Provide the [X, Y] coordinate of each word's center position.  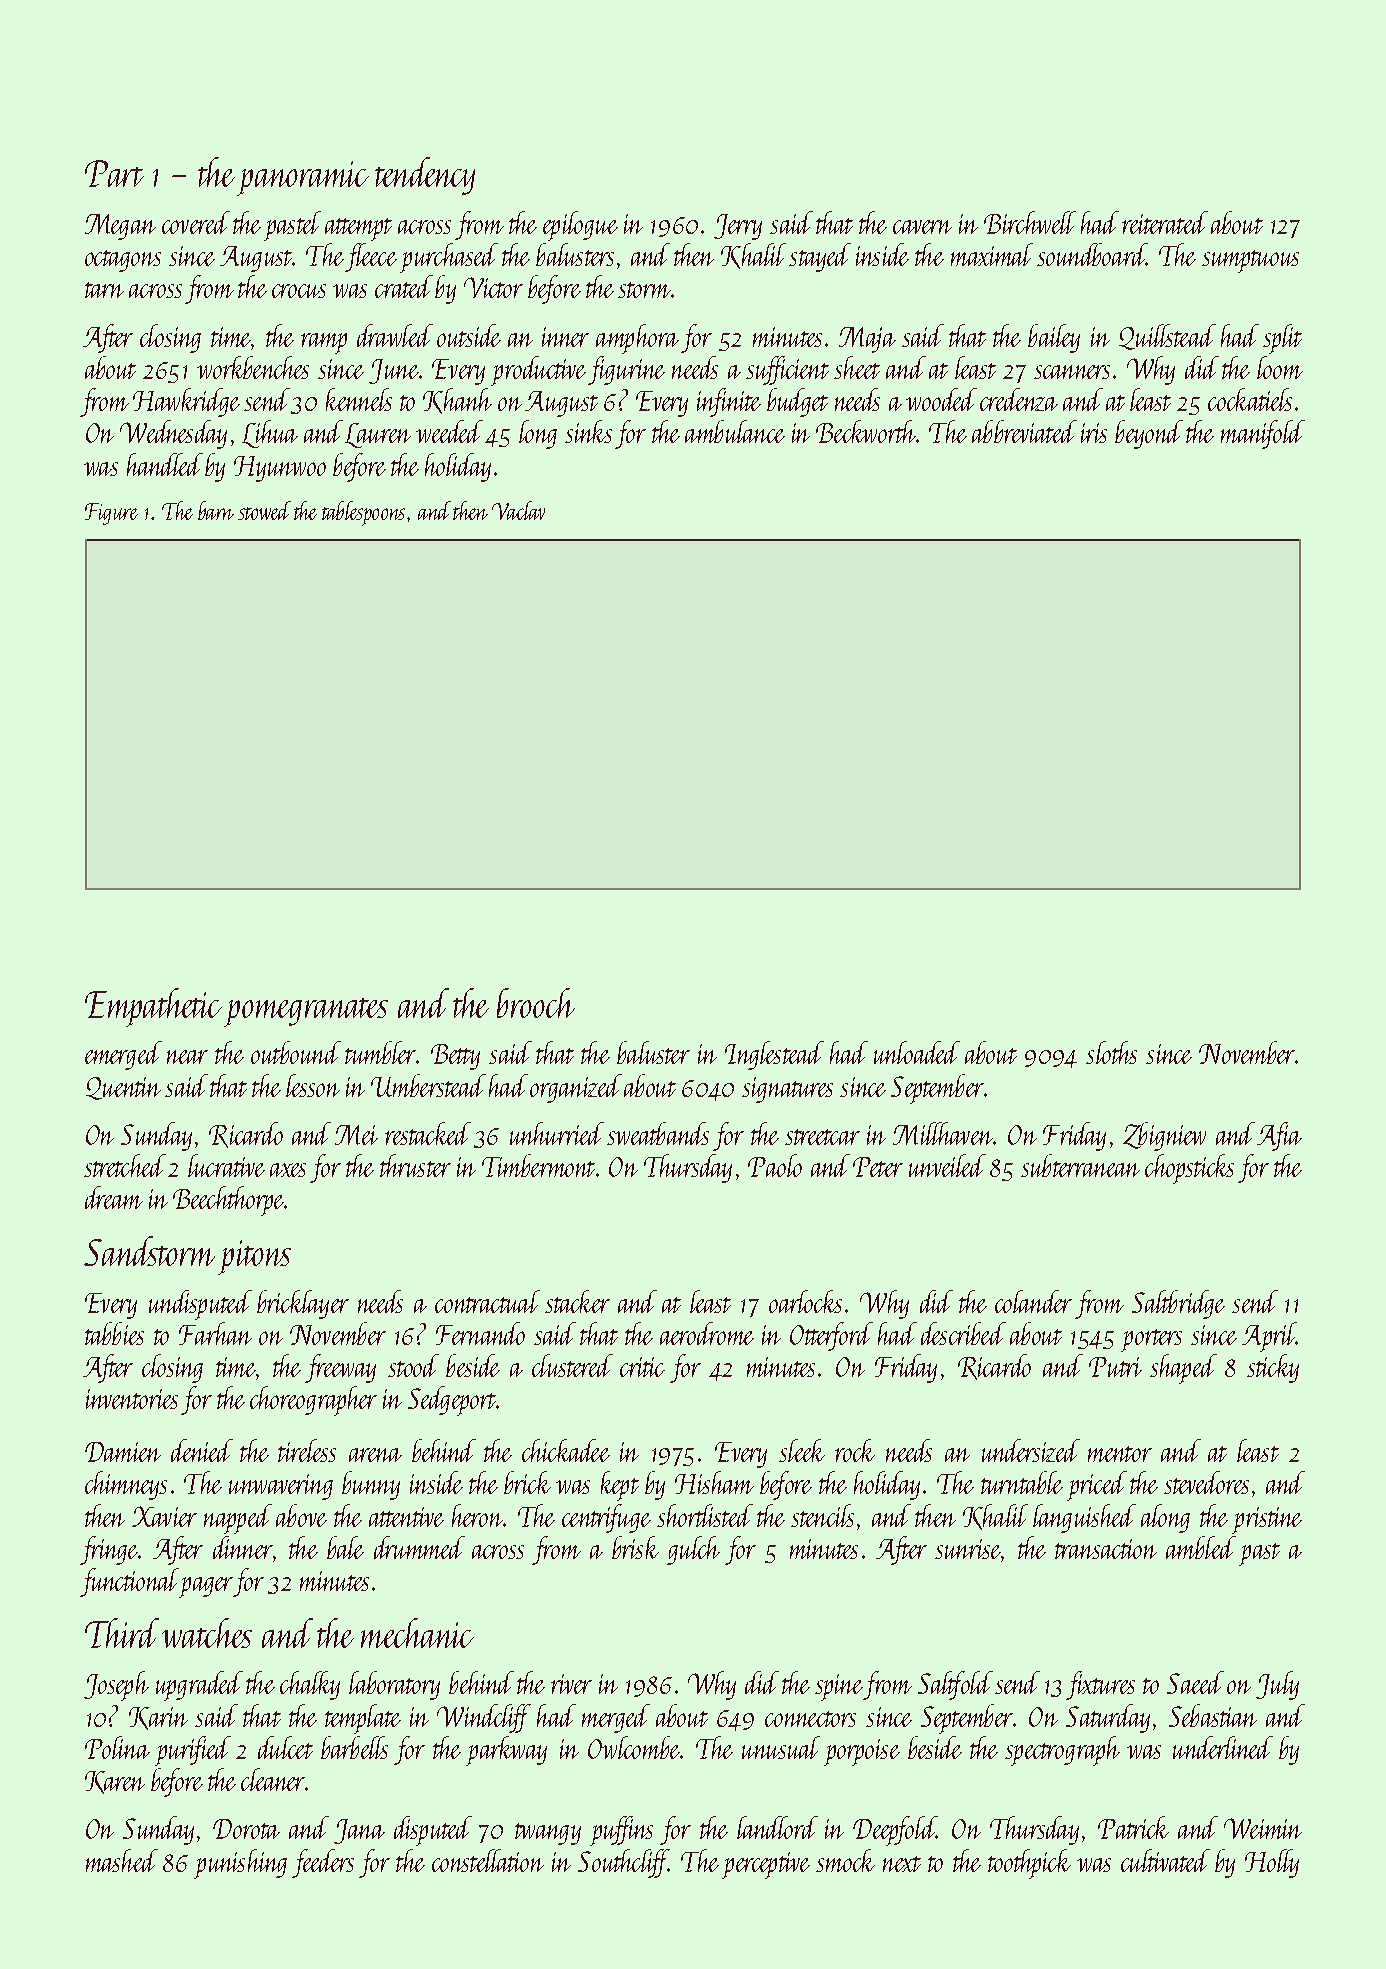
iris [1094, 433]
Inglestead [774, 1055]
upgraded [199, 1686]
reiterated [1165, 222]
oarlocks [805, 1301]
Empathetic [153, 1007]
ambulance [735, 431]
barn [216, 510]
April [1269, 1337]
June [394, 371]
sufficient [787, 370]
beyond [1149, 434]
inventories [132, 1399]
